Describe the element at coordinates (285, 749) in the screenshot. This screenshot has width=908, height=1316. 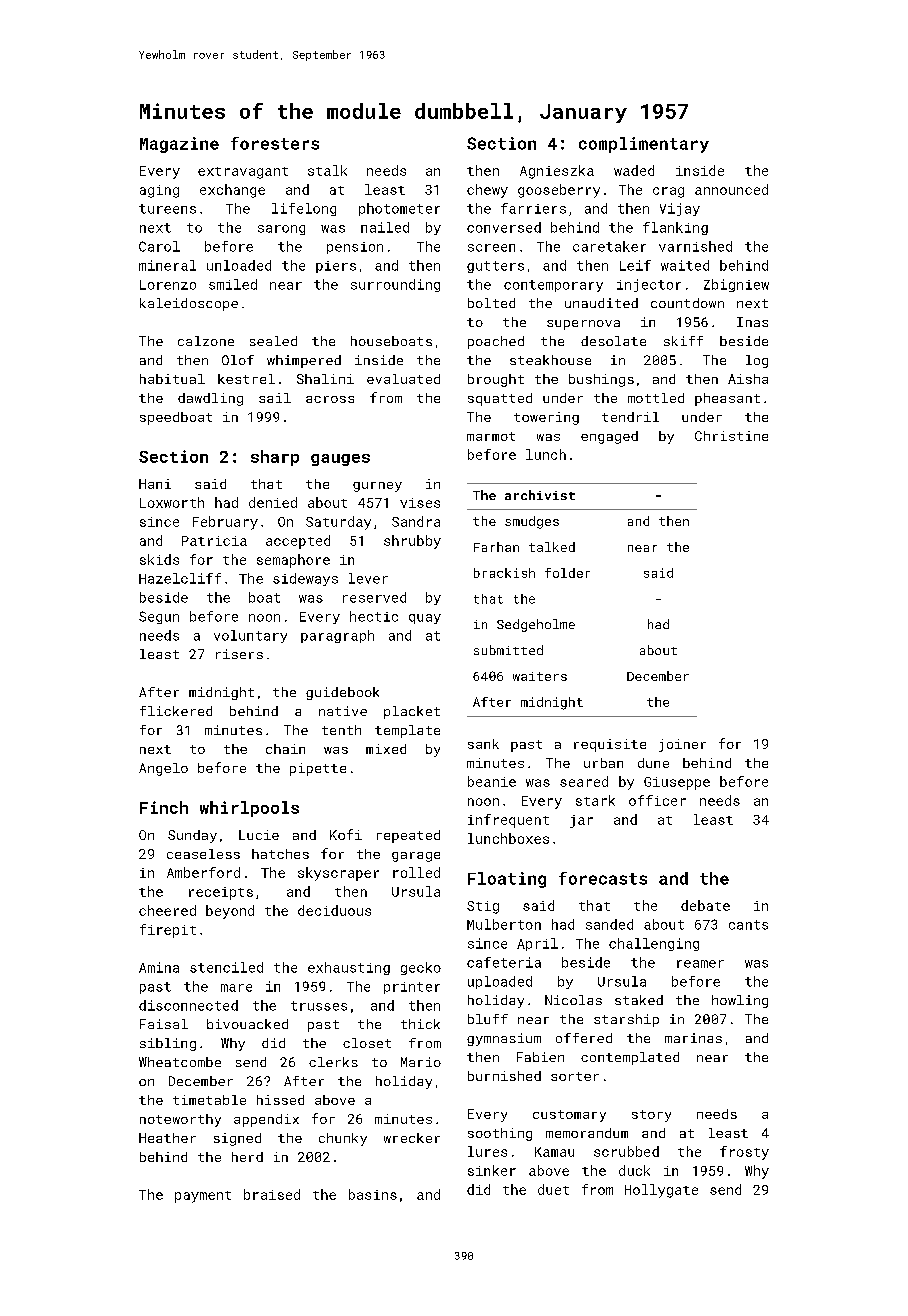
I see `chain` at that location.
